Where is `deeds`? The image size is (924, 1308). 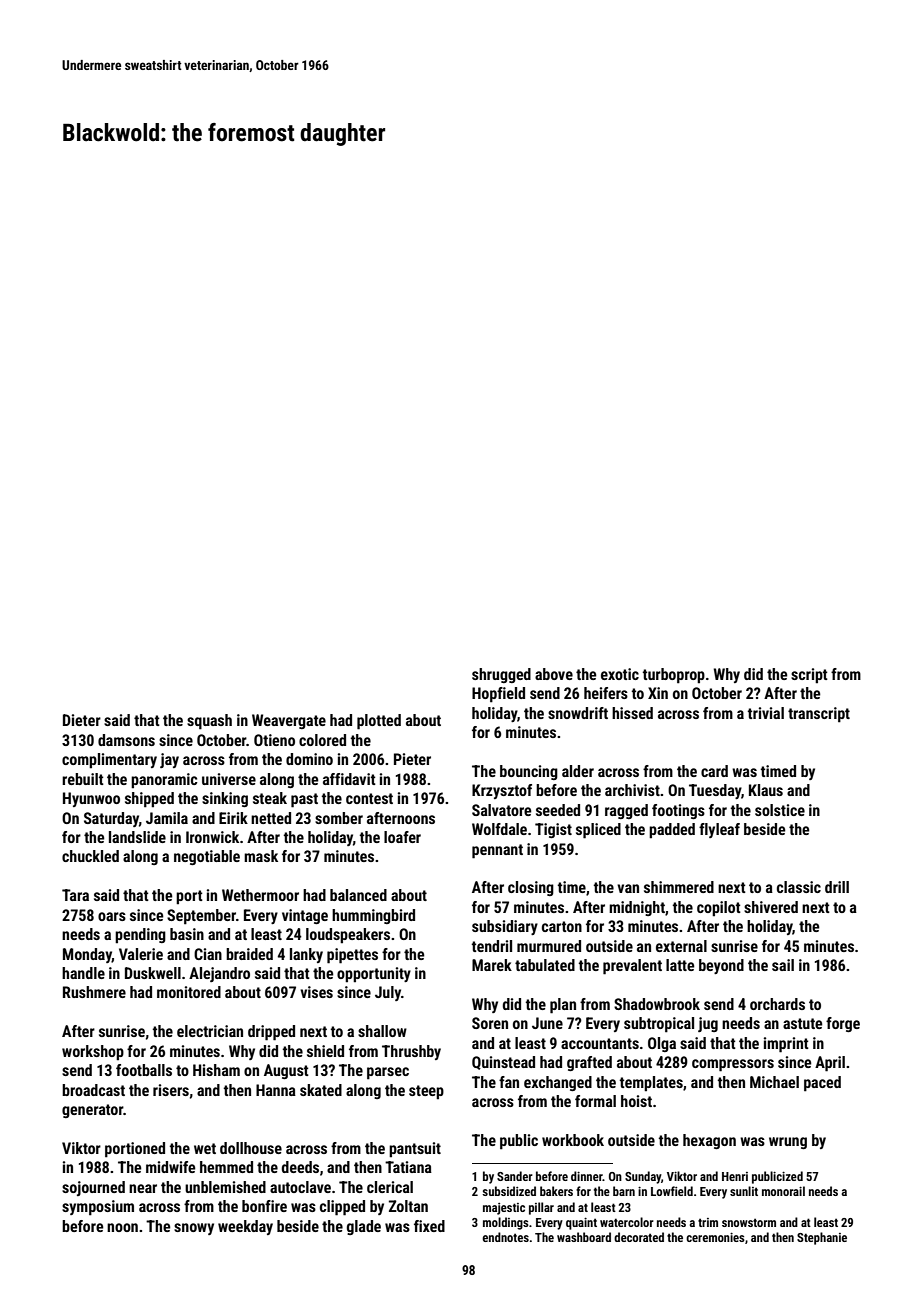
deeds is located at coordinates (300, 1167).
